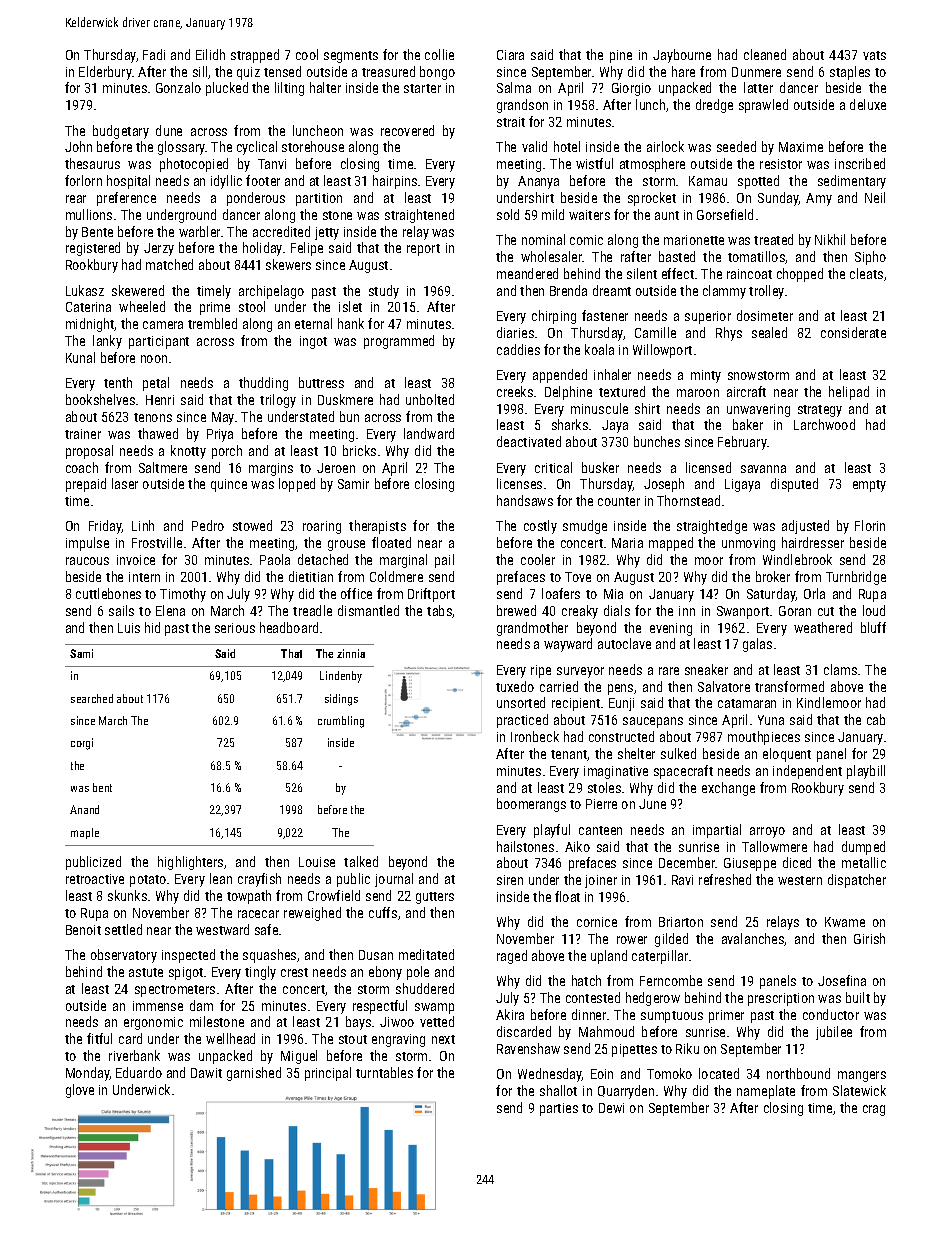 The height and width of the page is (1233, 952). What do you see at coordinates (444, 561) in the page?
I see `pail` at bounding box center [444, 561].
